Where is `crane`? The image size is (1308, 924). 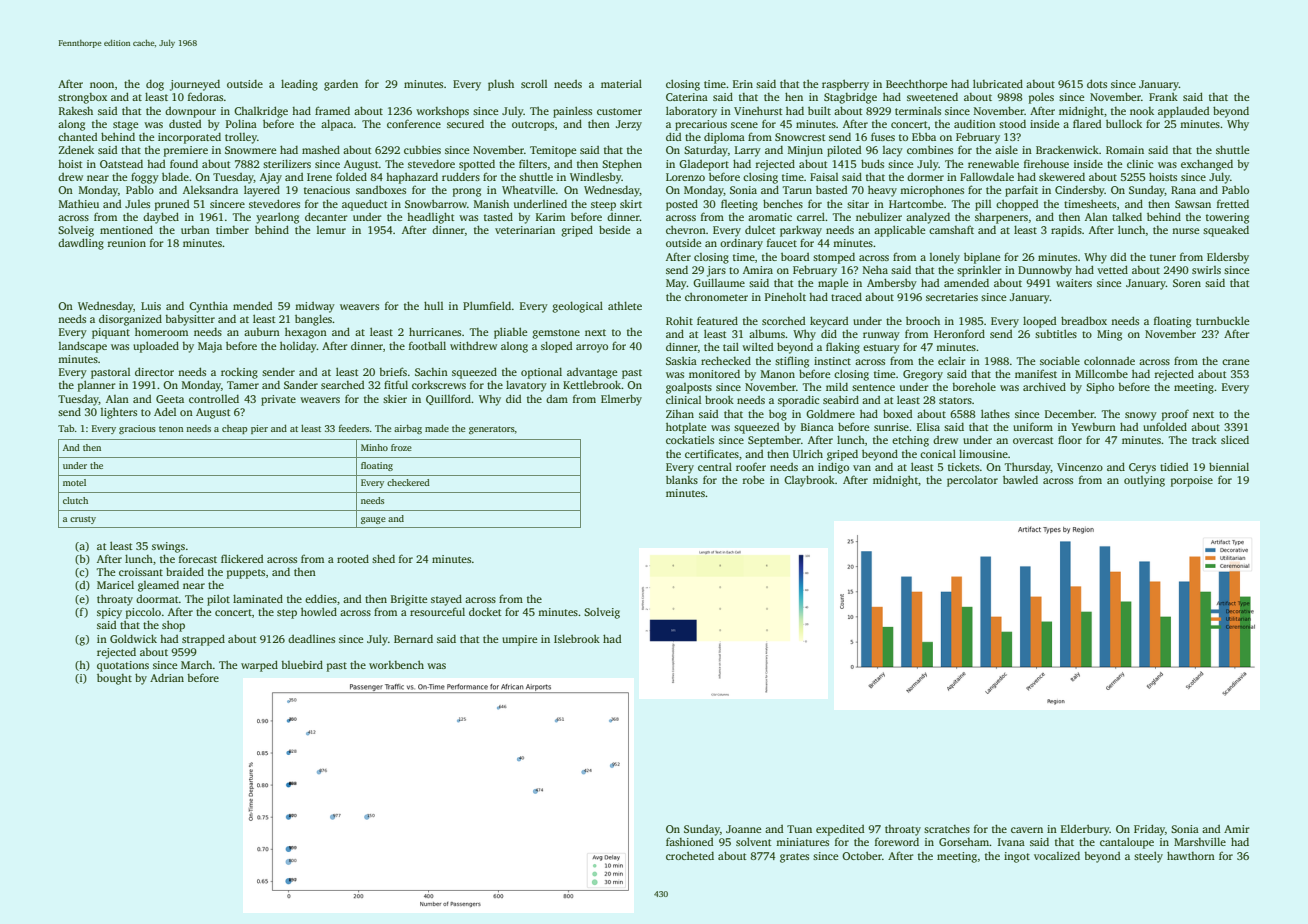
crane is located at coordinates (1235, 362).
